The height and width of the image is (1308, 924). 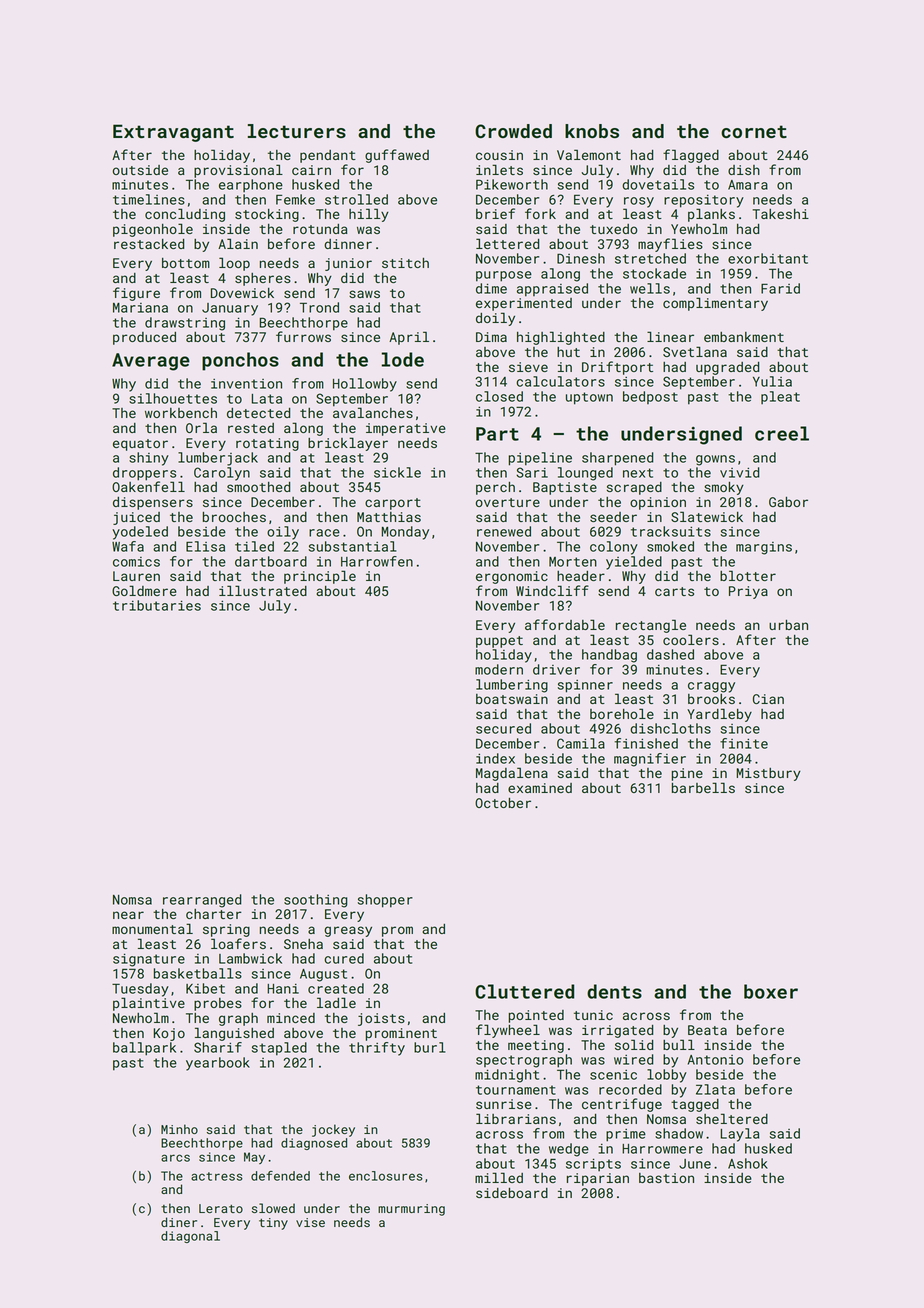 I want to click on Alain, so click(x=238, y=243).
